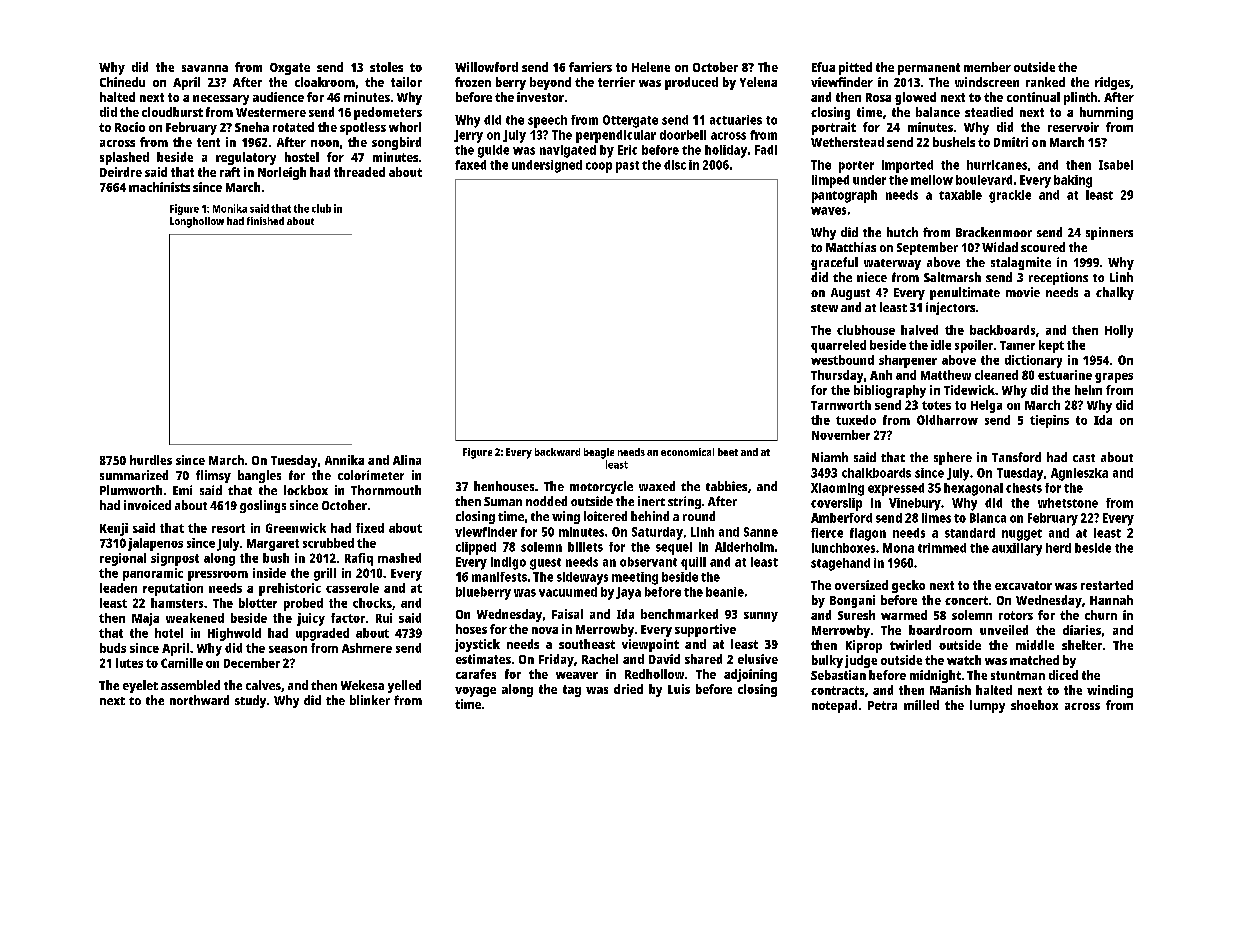 This screenshot has width=1233, height=952. I want to click on benchmarked, so click(679, 614).
